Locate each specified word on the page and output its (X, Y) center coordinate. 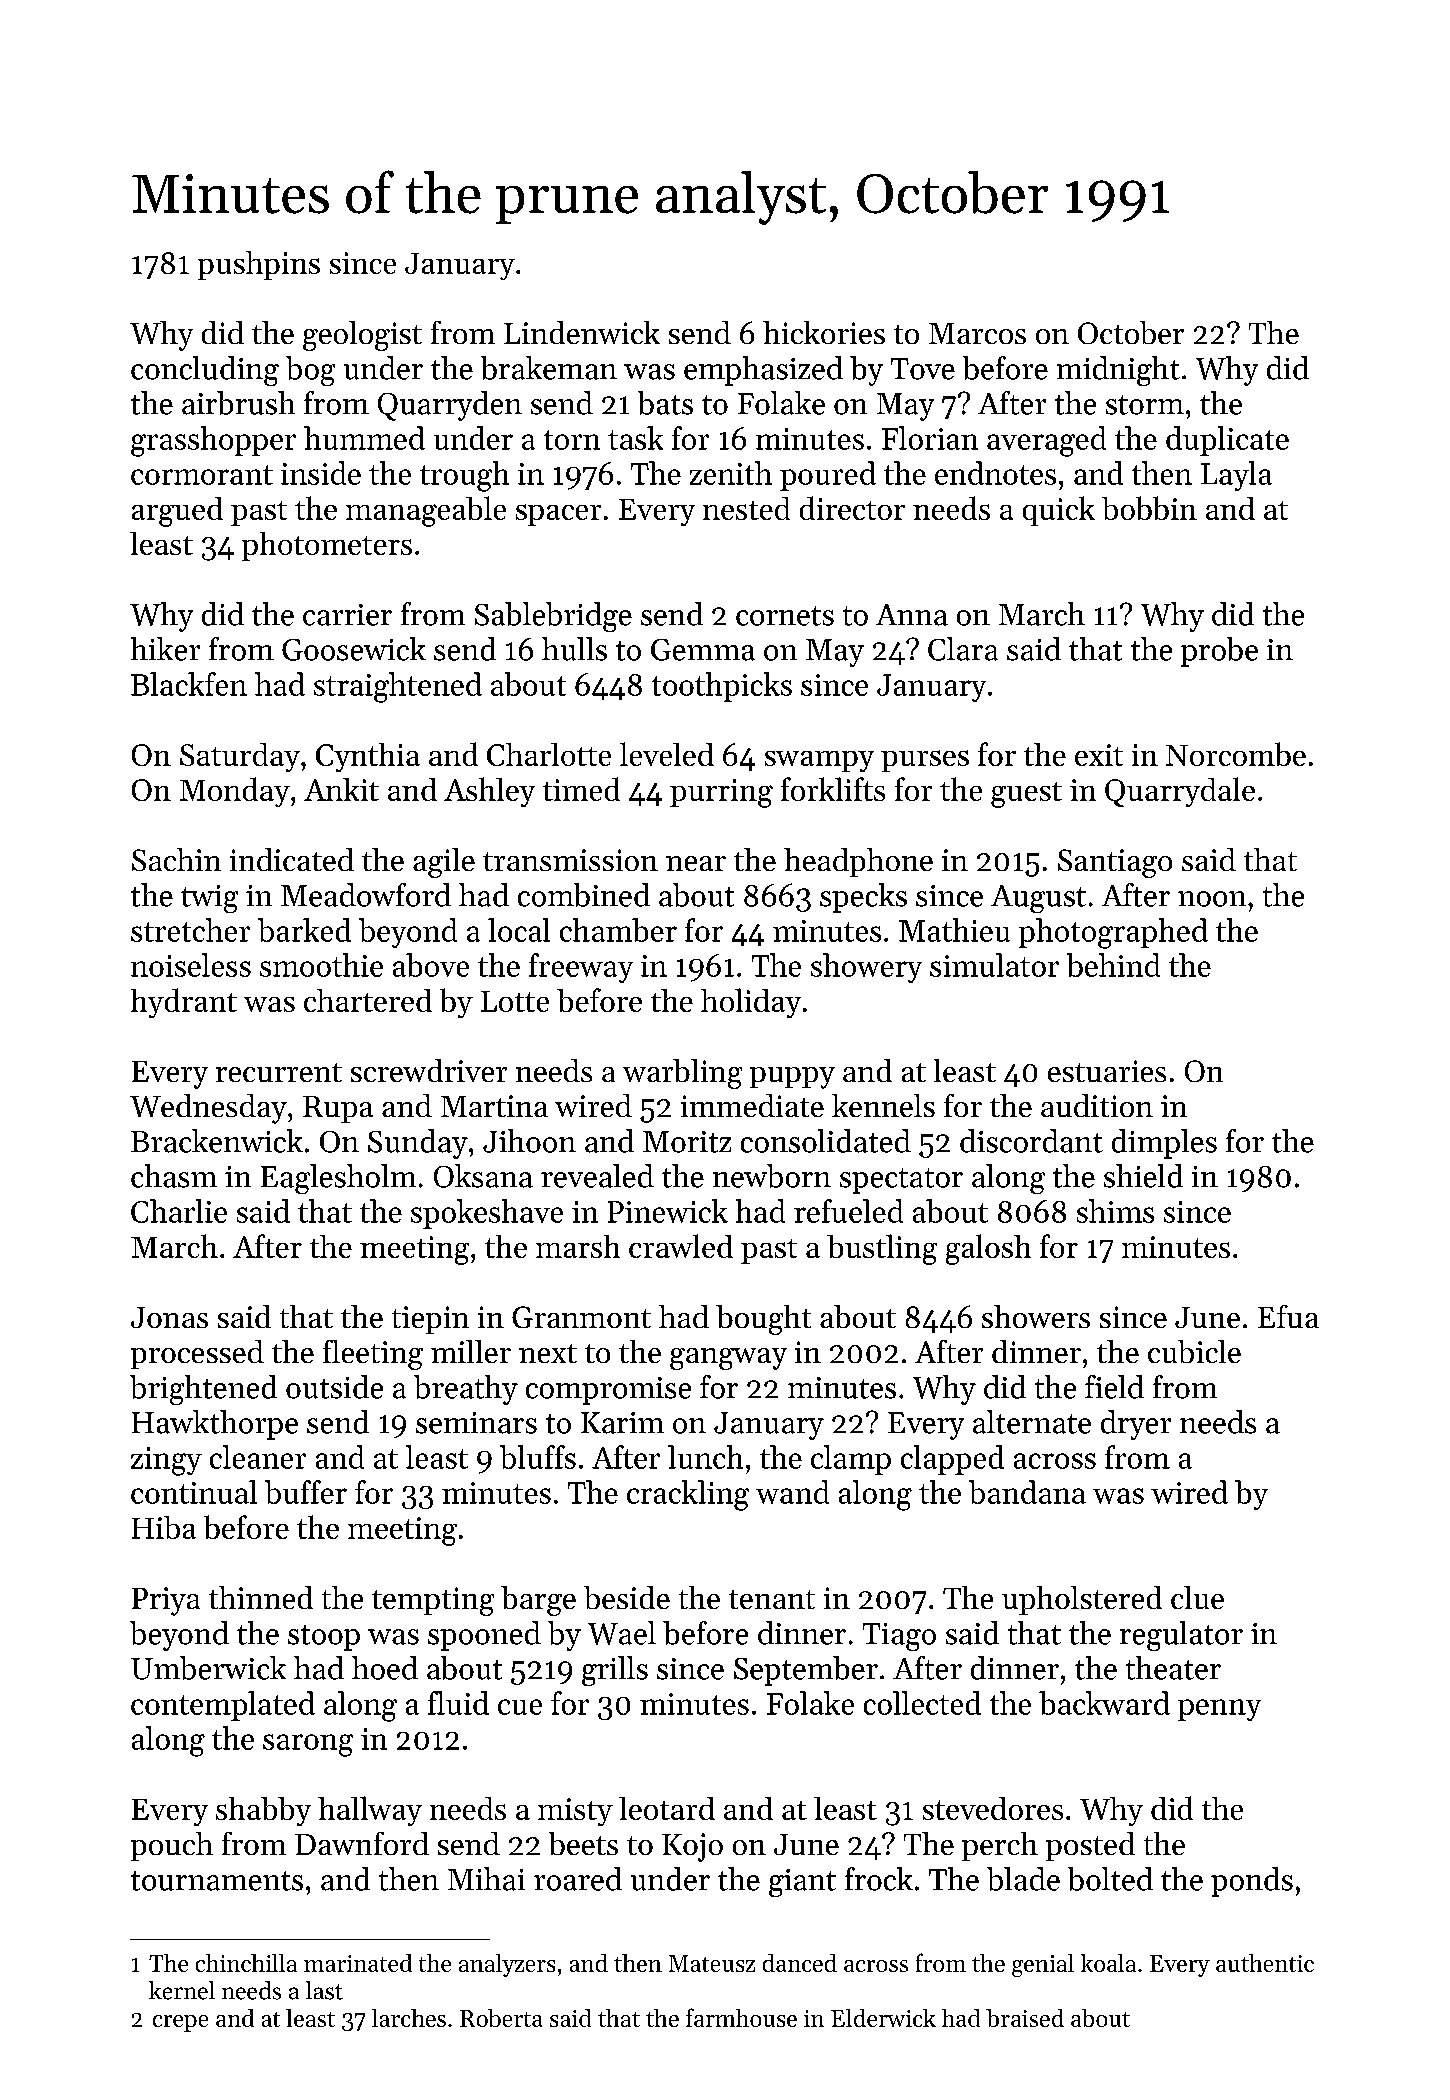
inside (321, 473)
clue (1197, 1597)
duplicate (1227, 441)
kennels (883, 1105)
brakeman (549, 368)
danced (800, 1963)
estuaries (1107, 1071)
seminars (476, 1423)
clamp (851, 1460)
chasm (174, 1176)
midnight (1118, 371)
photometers (327, 546)
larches (409, 2018)
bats (665, 403)
